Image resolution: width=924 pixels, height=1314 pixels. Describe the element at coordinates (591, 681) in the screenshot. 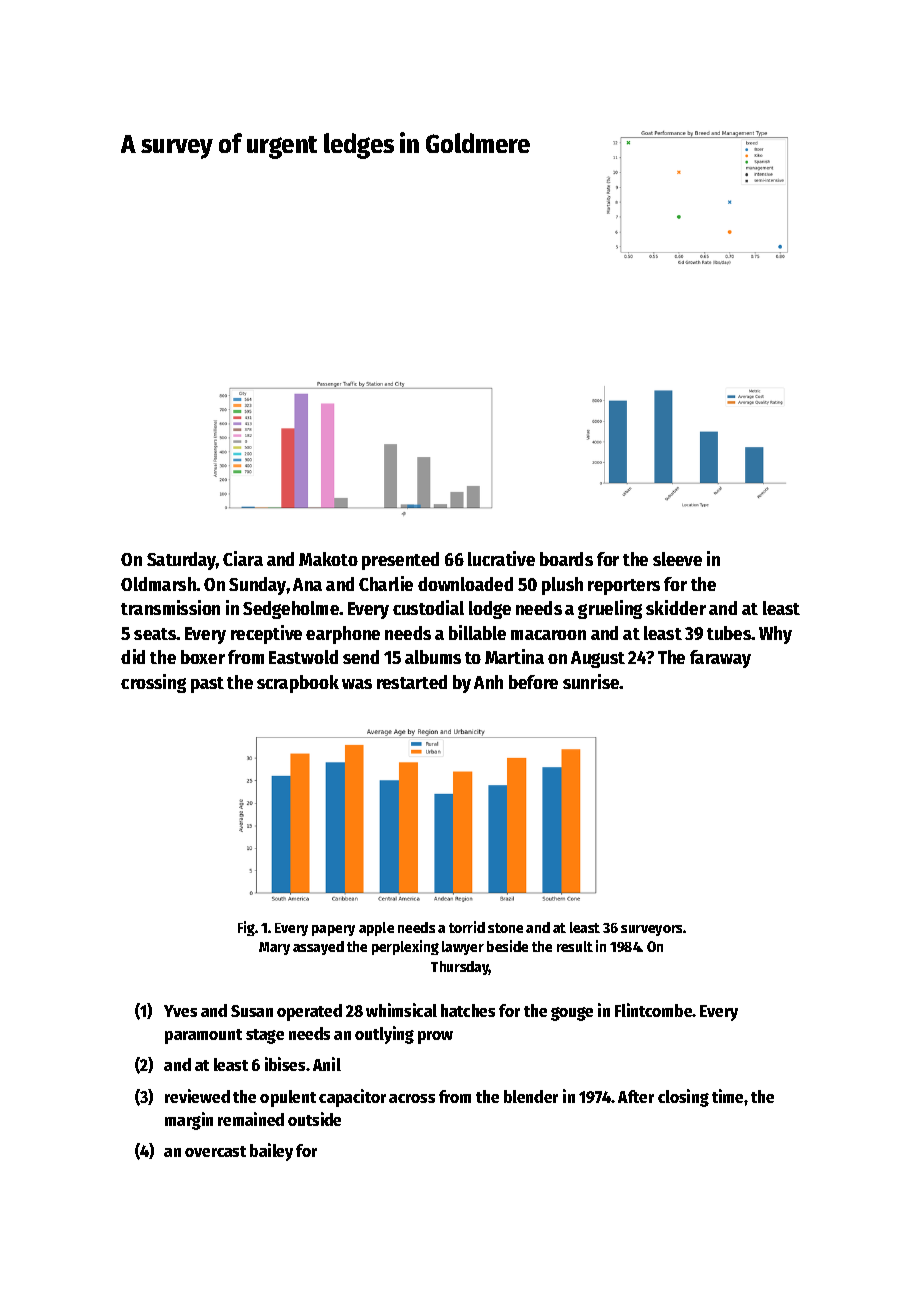

I see `sunrise` at that location.
